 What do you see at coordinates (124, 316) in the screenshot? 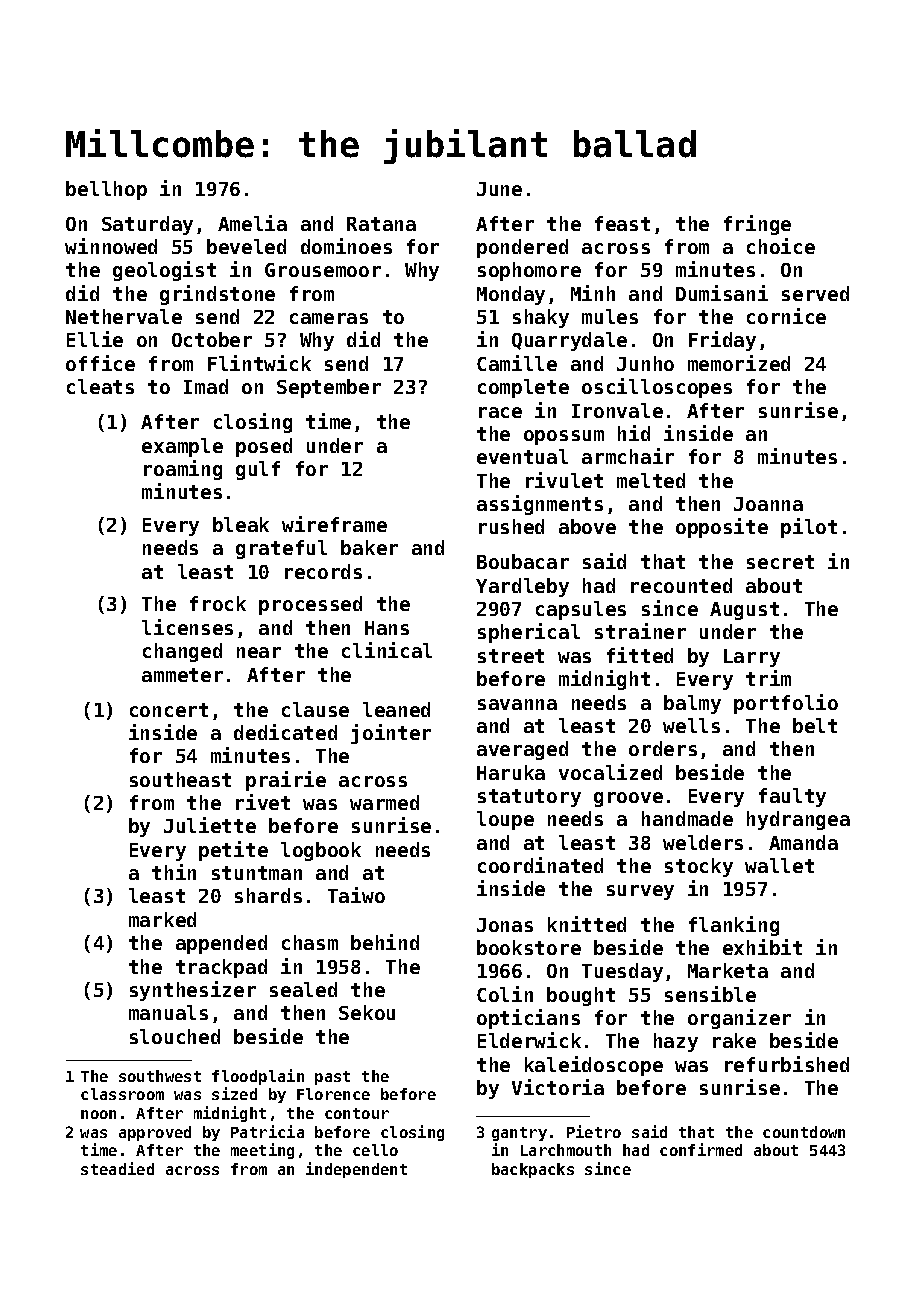
I see `Nethervale` at bounding box center [124, 316].
